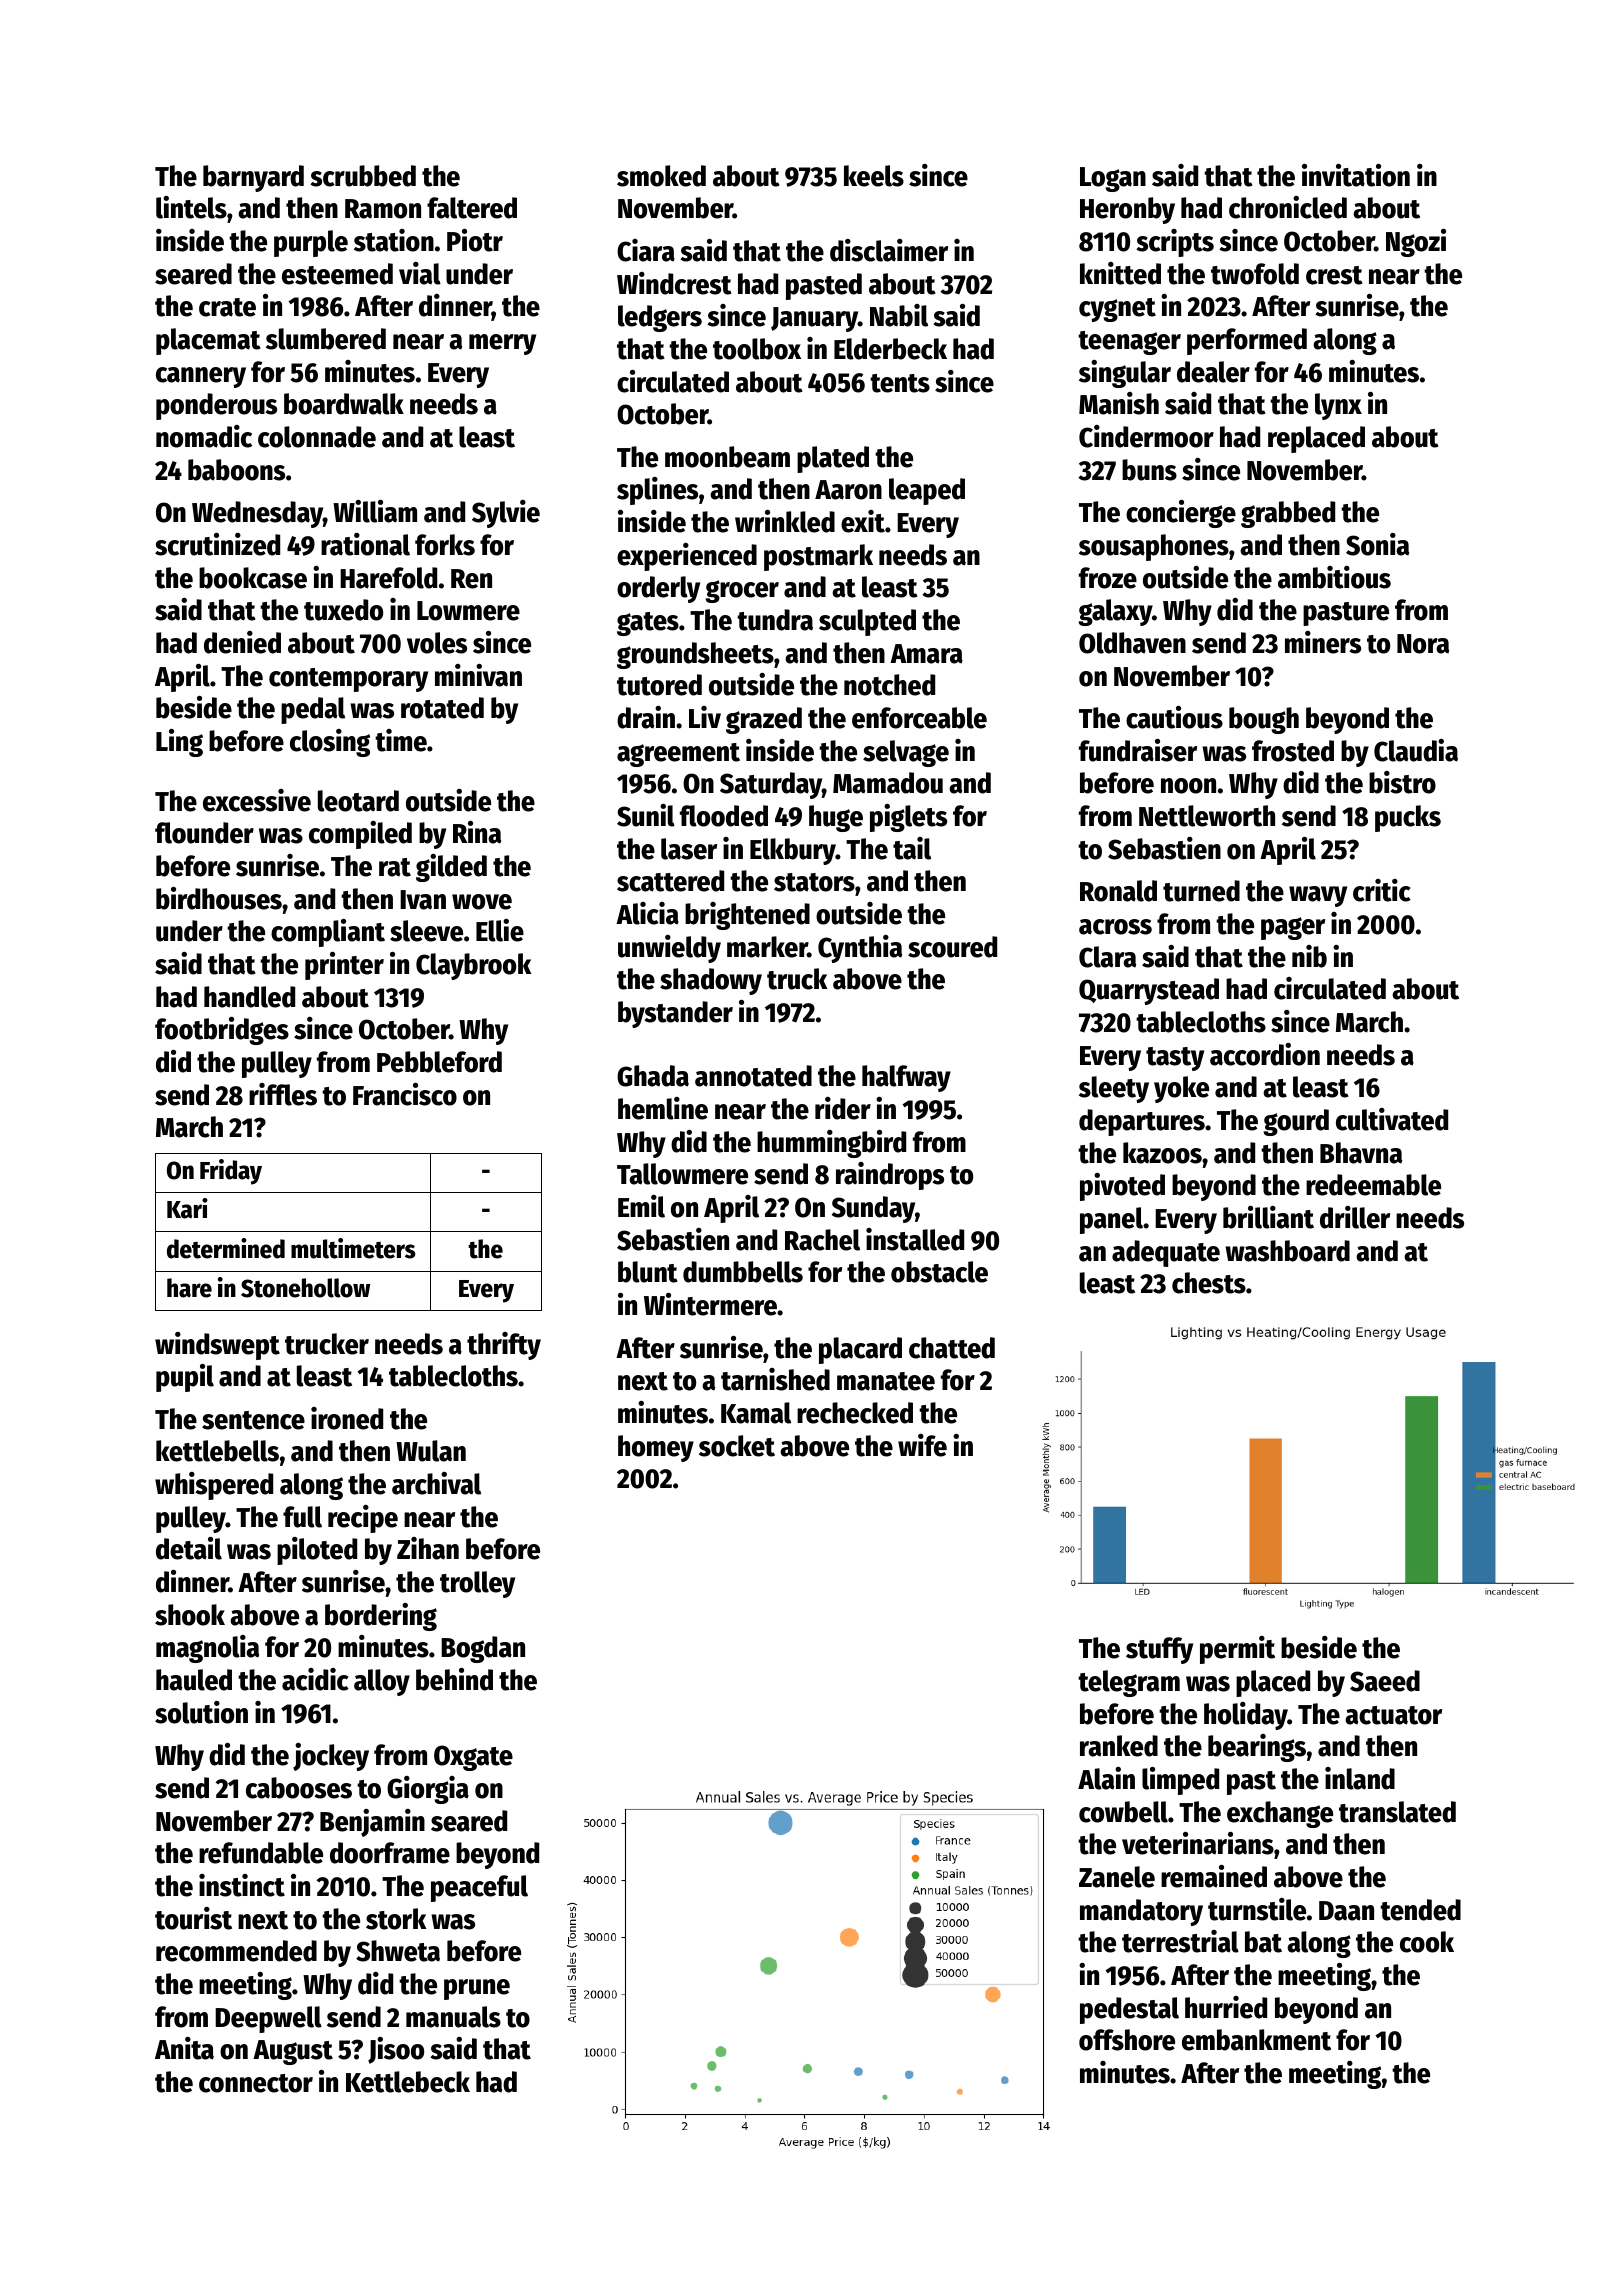  Describe the element at coordinates (222, 1031) in the document. I see `footbridges` at that location.
